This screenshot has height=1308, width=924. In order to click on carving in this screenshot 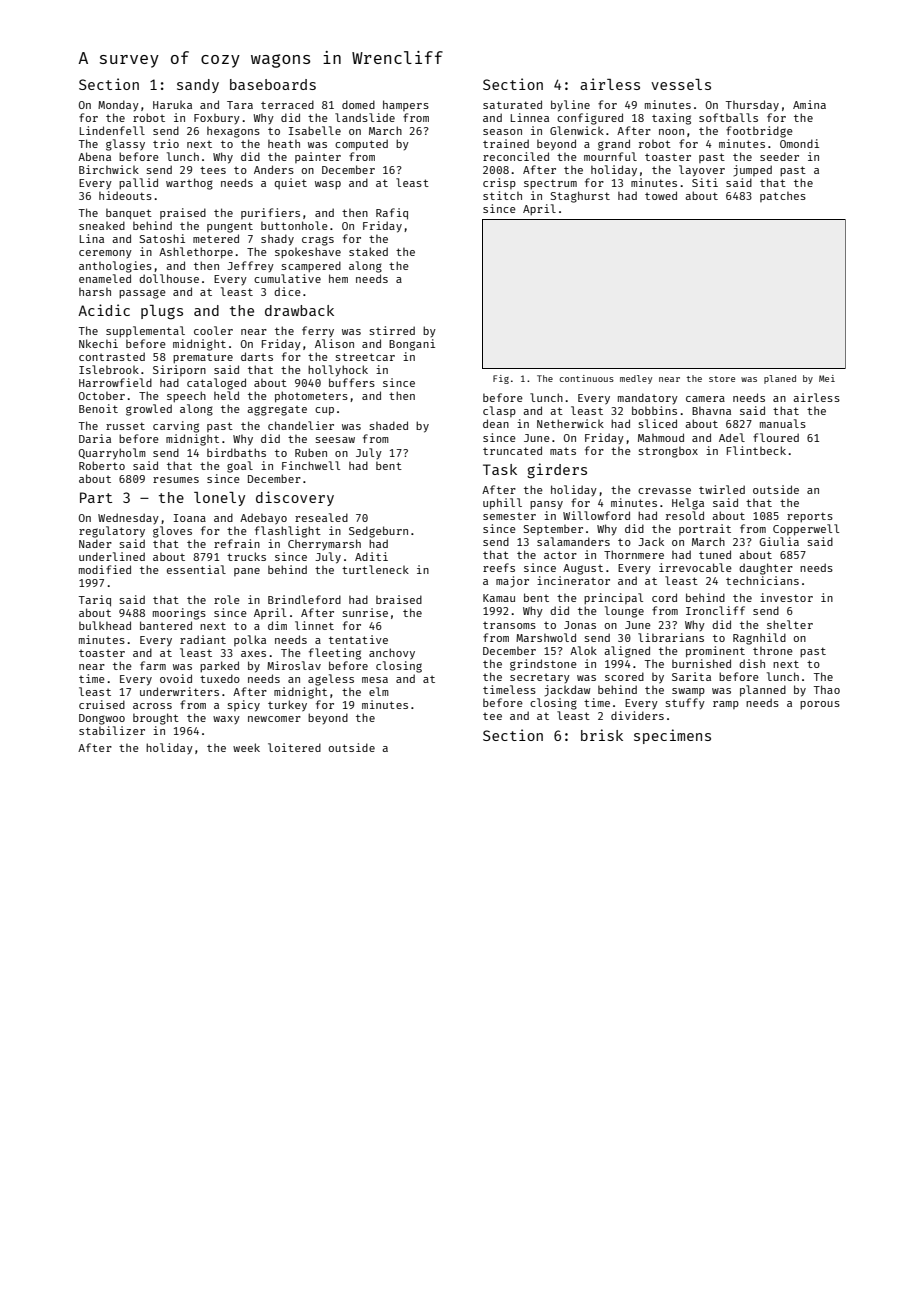, I will do `click(176, 427)`.
